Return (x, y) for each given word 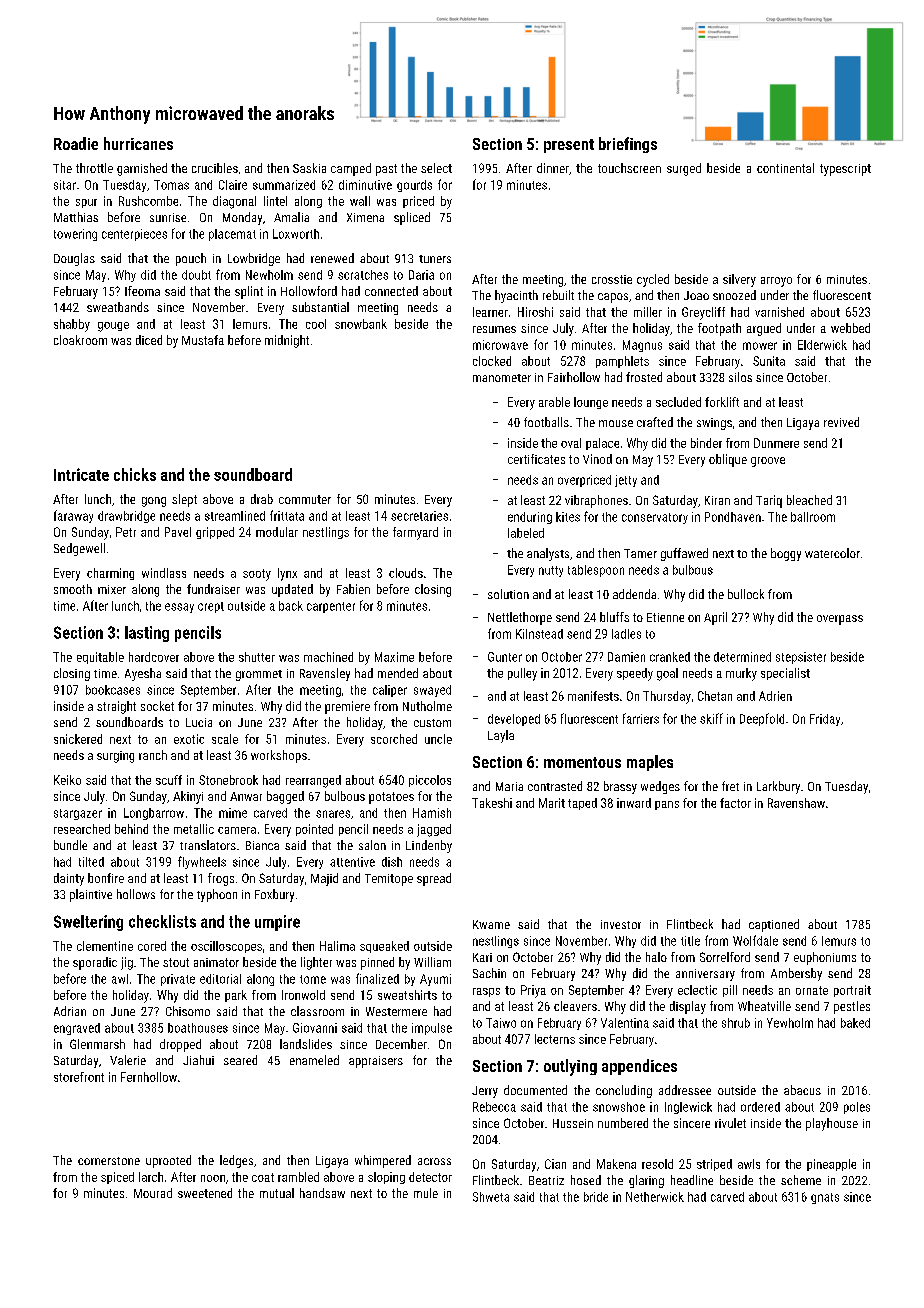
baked (855, 1023)
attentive (352, 862)
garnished (142, 169)
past (386, 170)
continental (785, 168)
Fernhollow (149, 1077)
